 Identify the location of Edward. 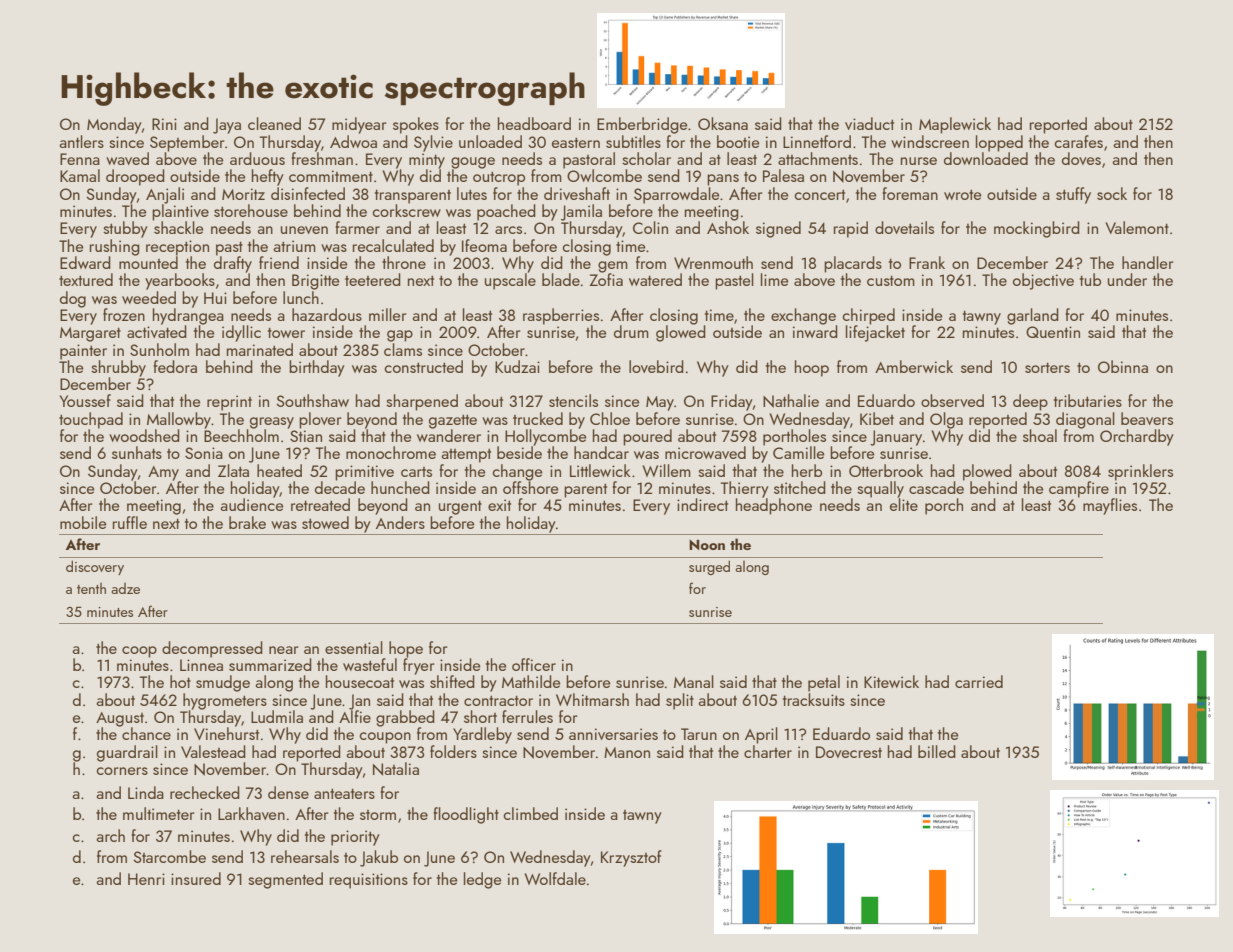
(85, 262).
